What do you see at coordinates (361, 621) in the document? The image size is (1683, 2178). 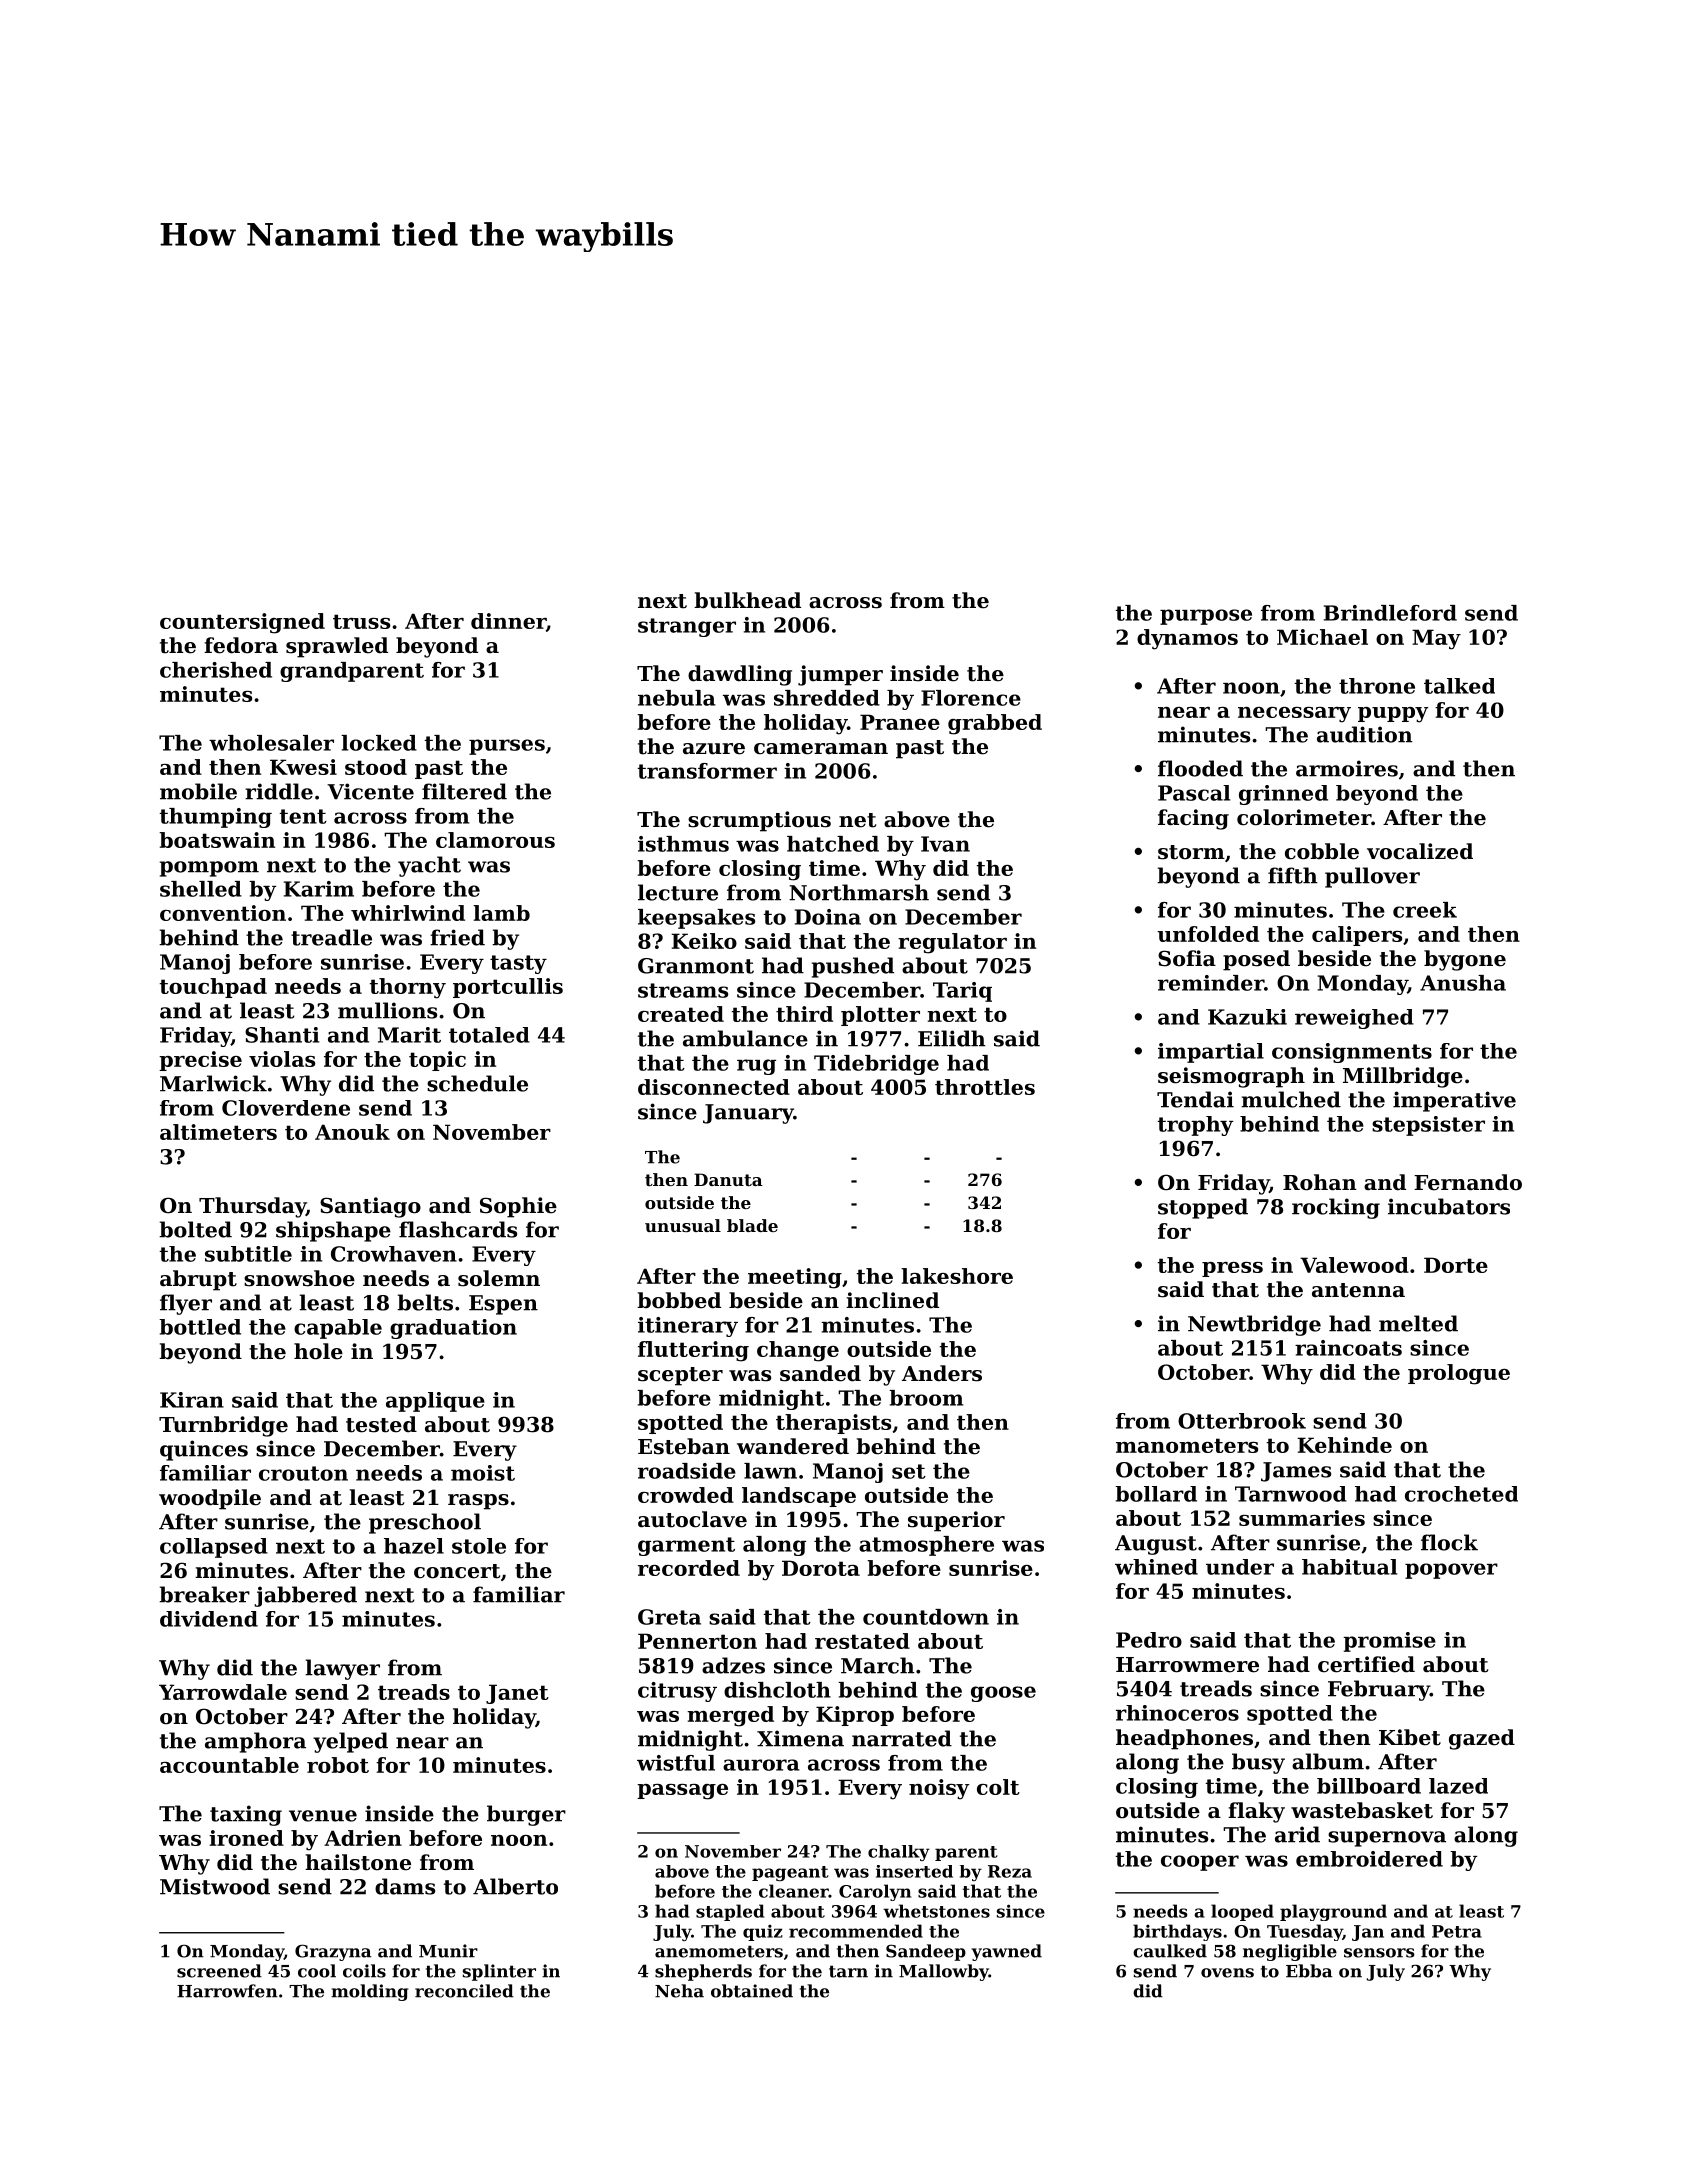 I see `truss` at bounding box center [361, 621].
